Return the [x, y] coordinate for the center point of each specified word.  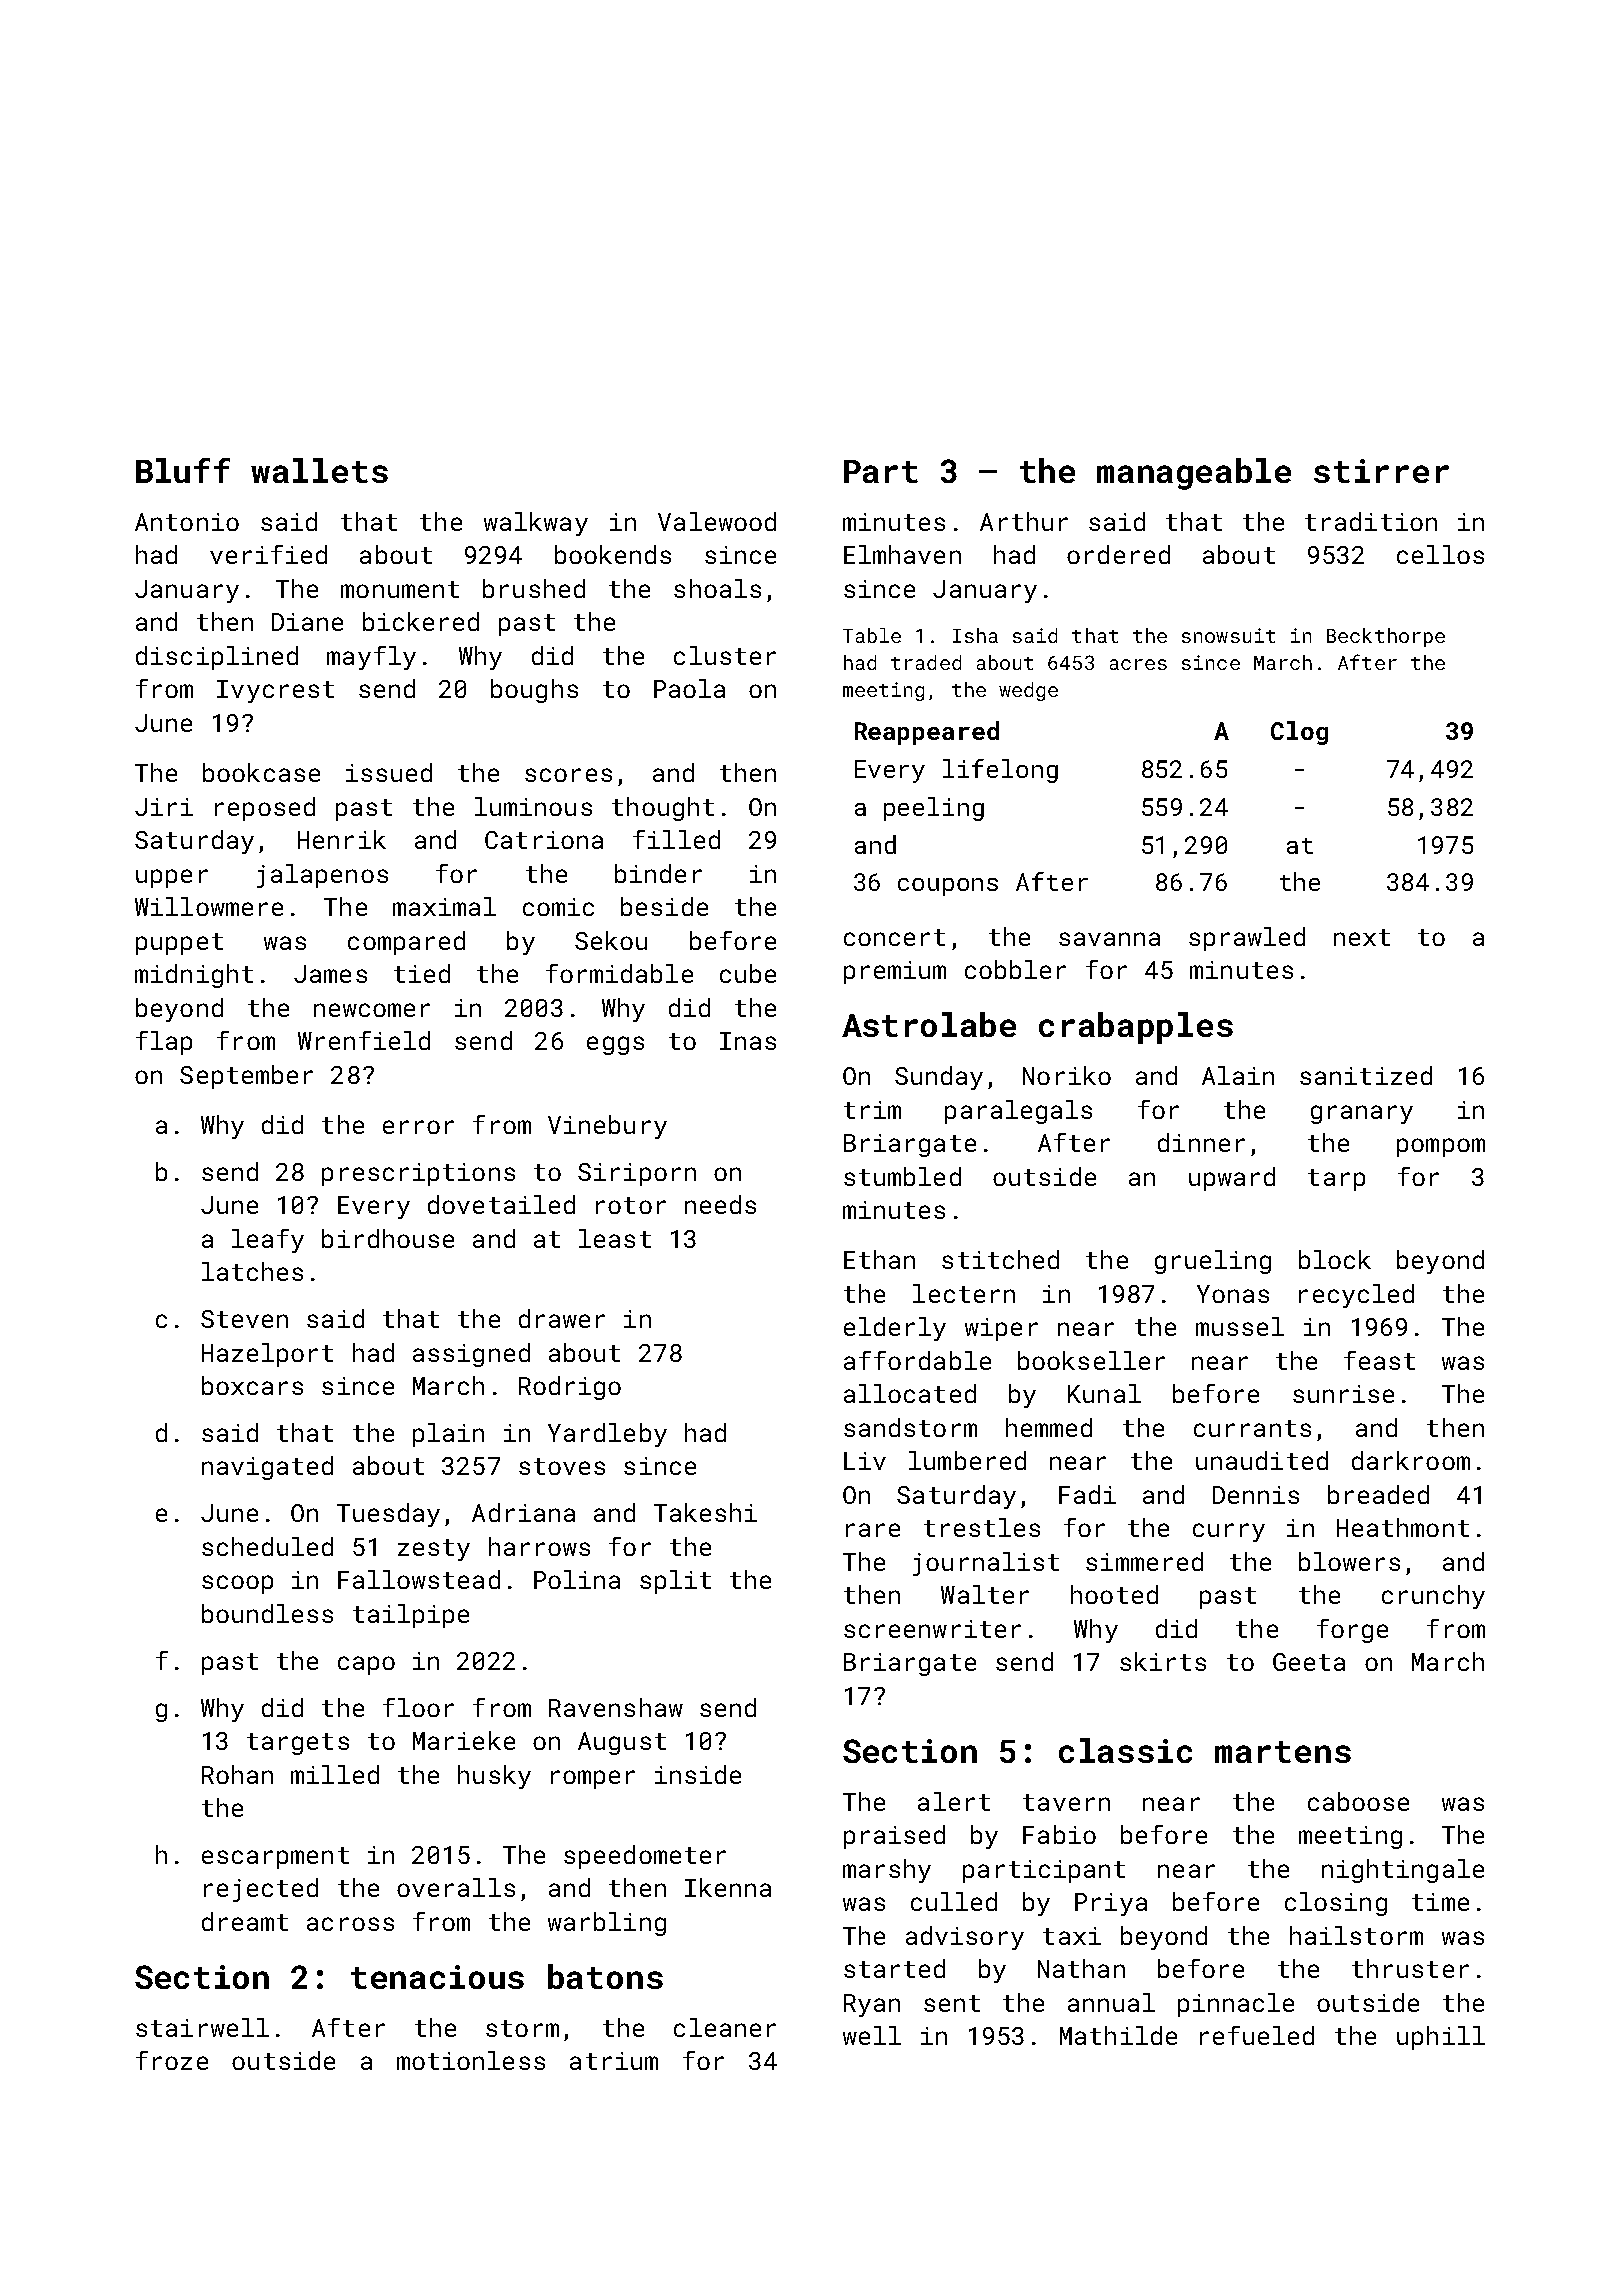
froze [172, 2060]
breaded [1378, 1494]
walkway [536, 524]
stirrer [1381, 471]
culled [954, 1901]
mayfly [371, 658]
